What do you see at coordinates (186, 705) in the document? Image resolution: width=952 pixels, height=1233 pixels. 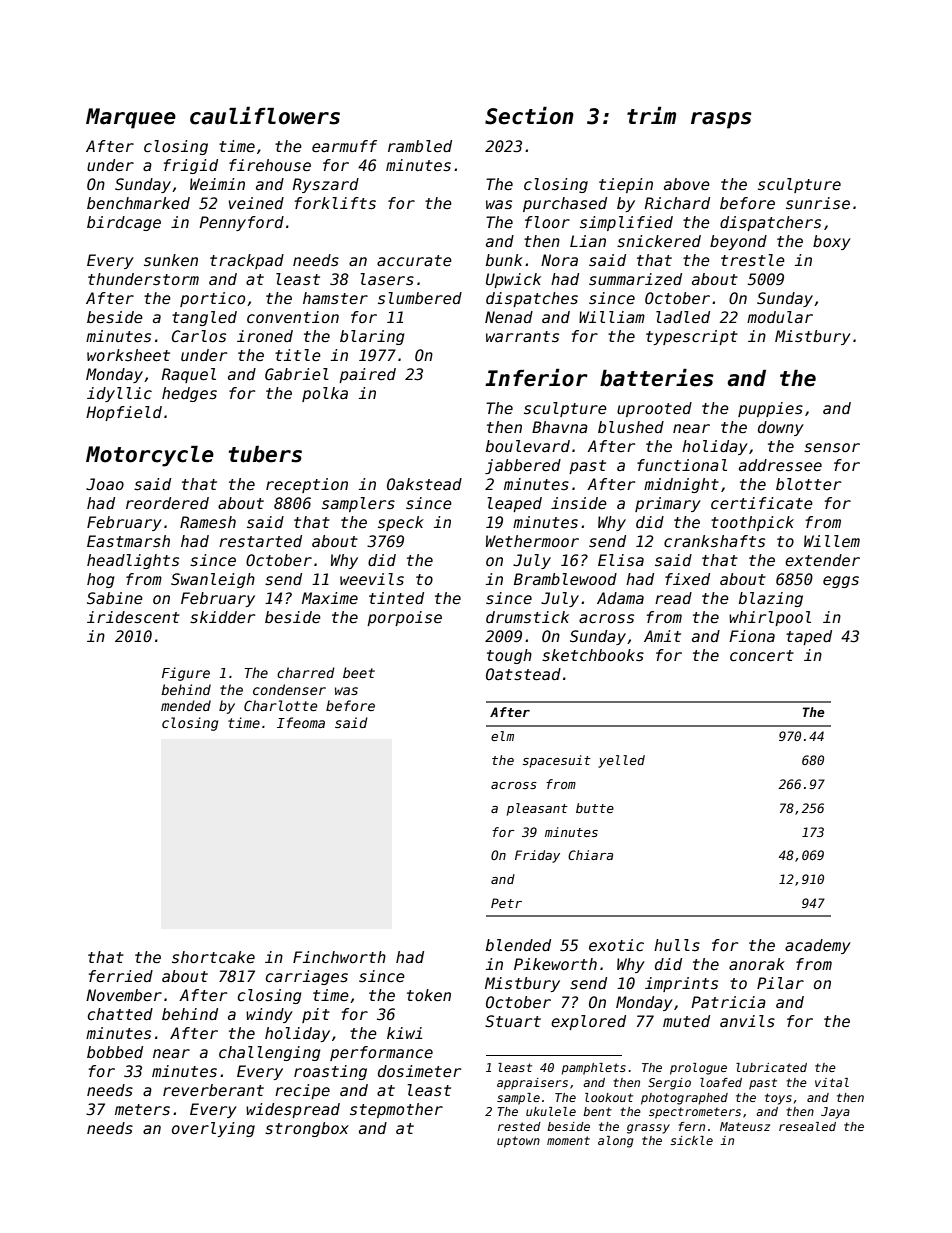 I see `mended` at bounding box center [186, 705].
